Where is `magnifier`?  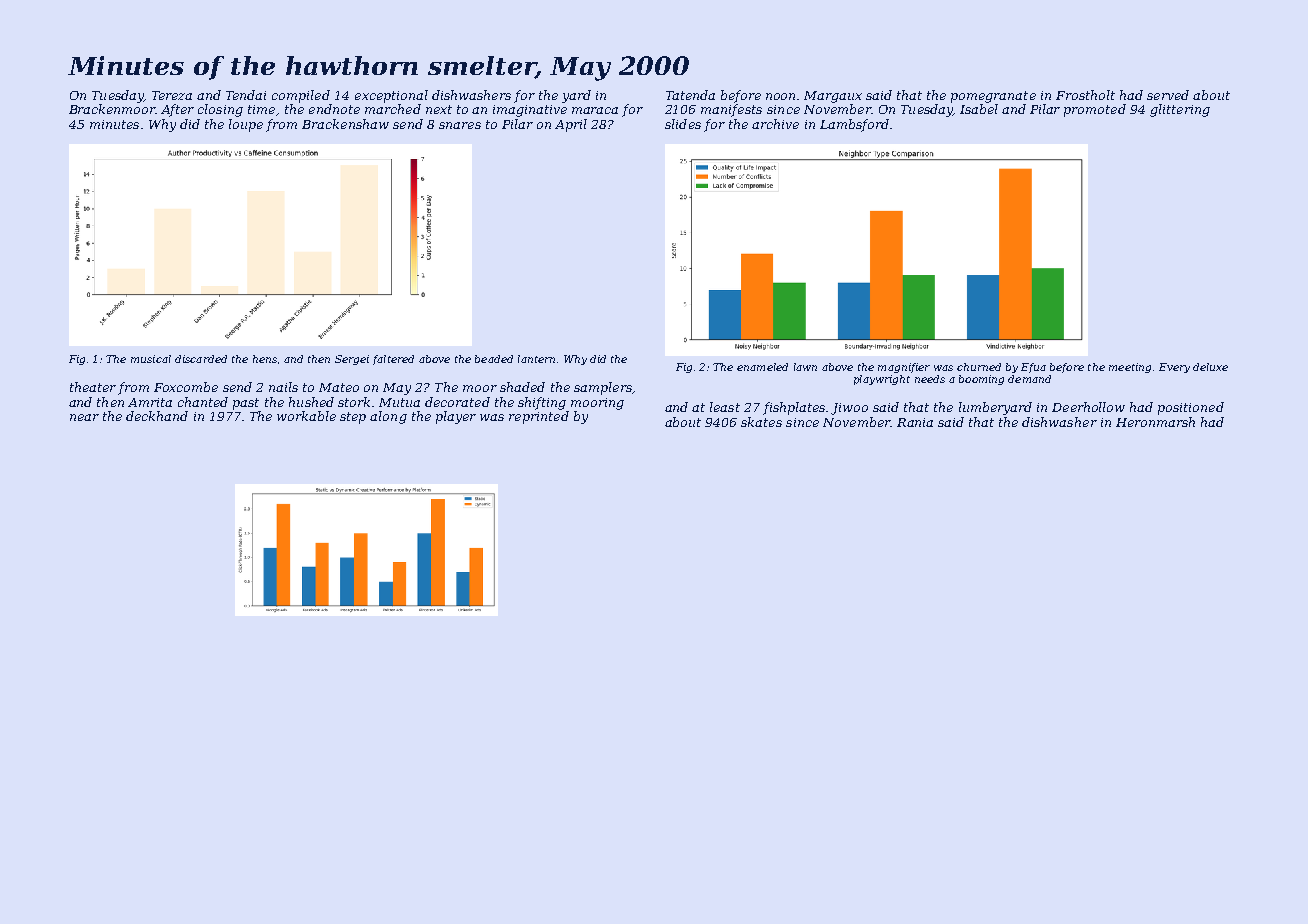
magnifier is located at coordinates (904, 368).
